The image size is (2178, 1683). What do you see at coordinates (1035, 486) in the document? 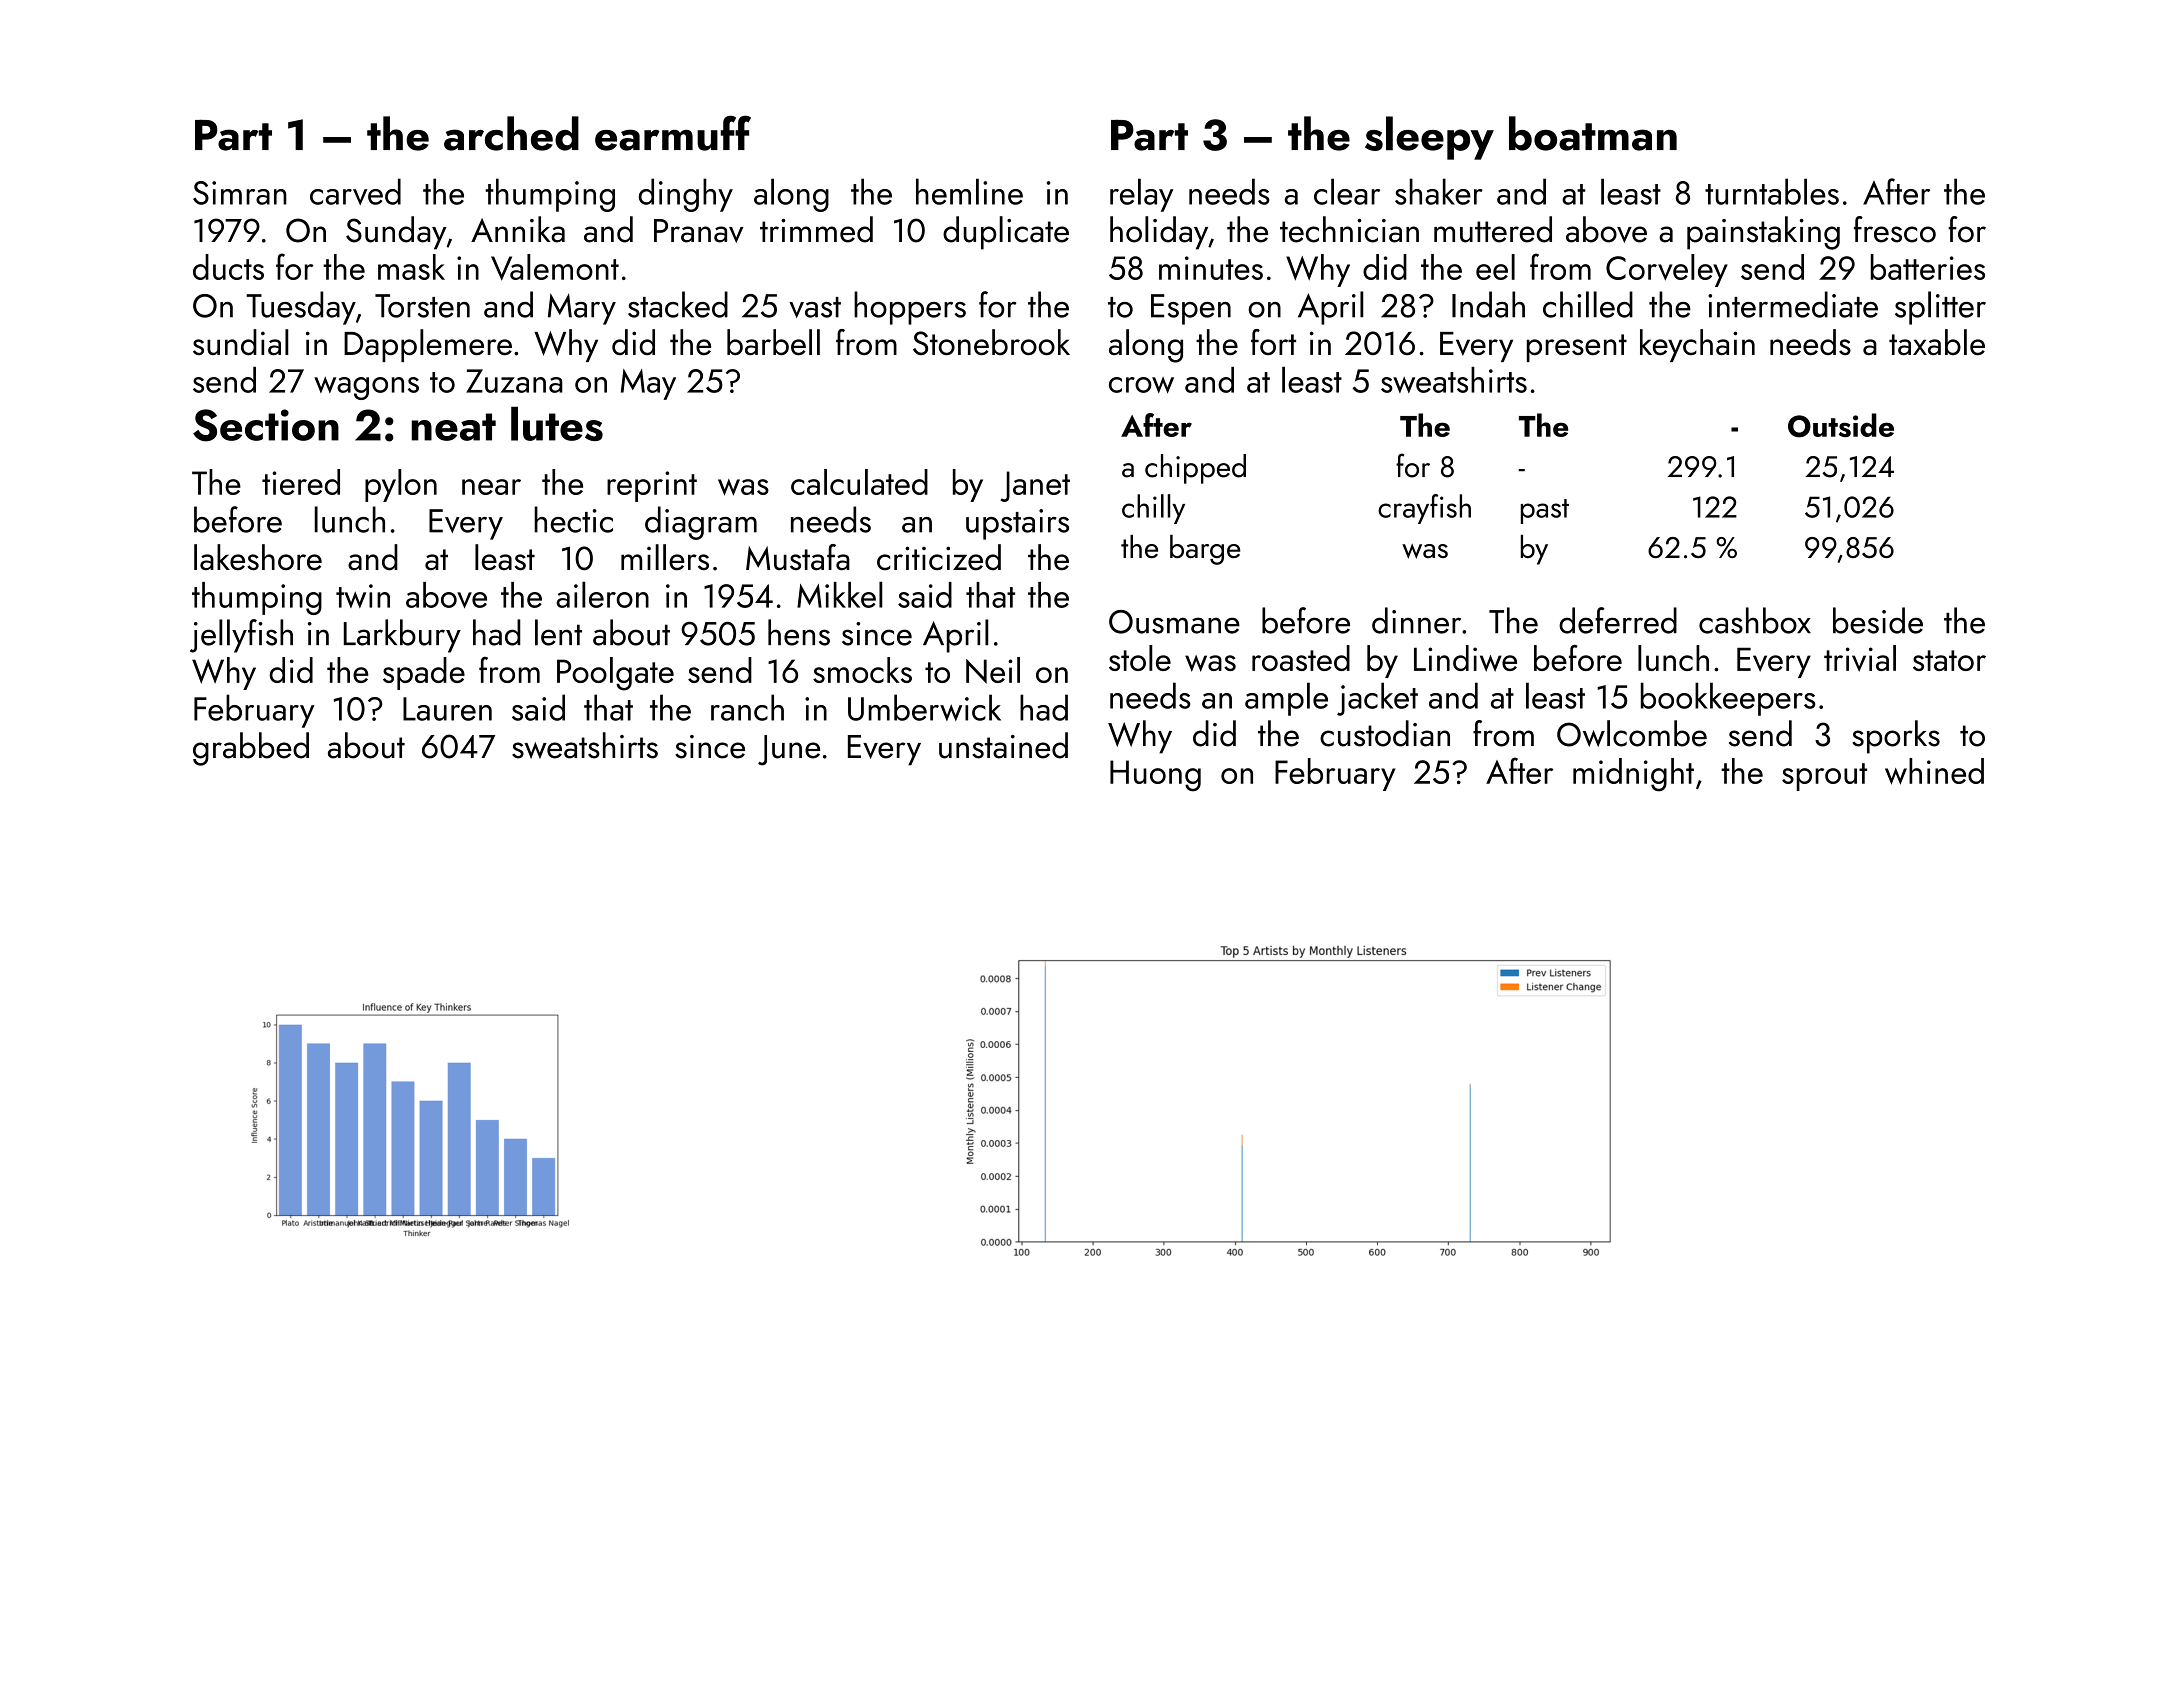
I see `Janet` at bounding box center [1035, 486].
